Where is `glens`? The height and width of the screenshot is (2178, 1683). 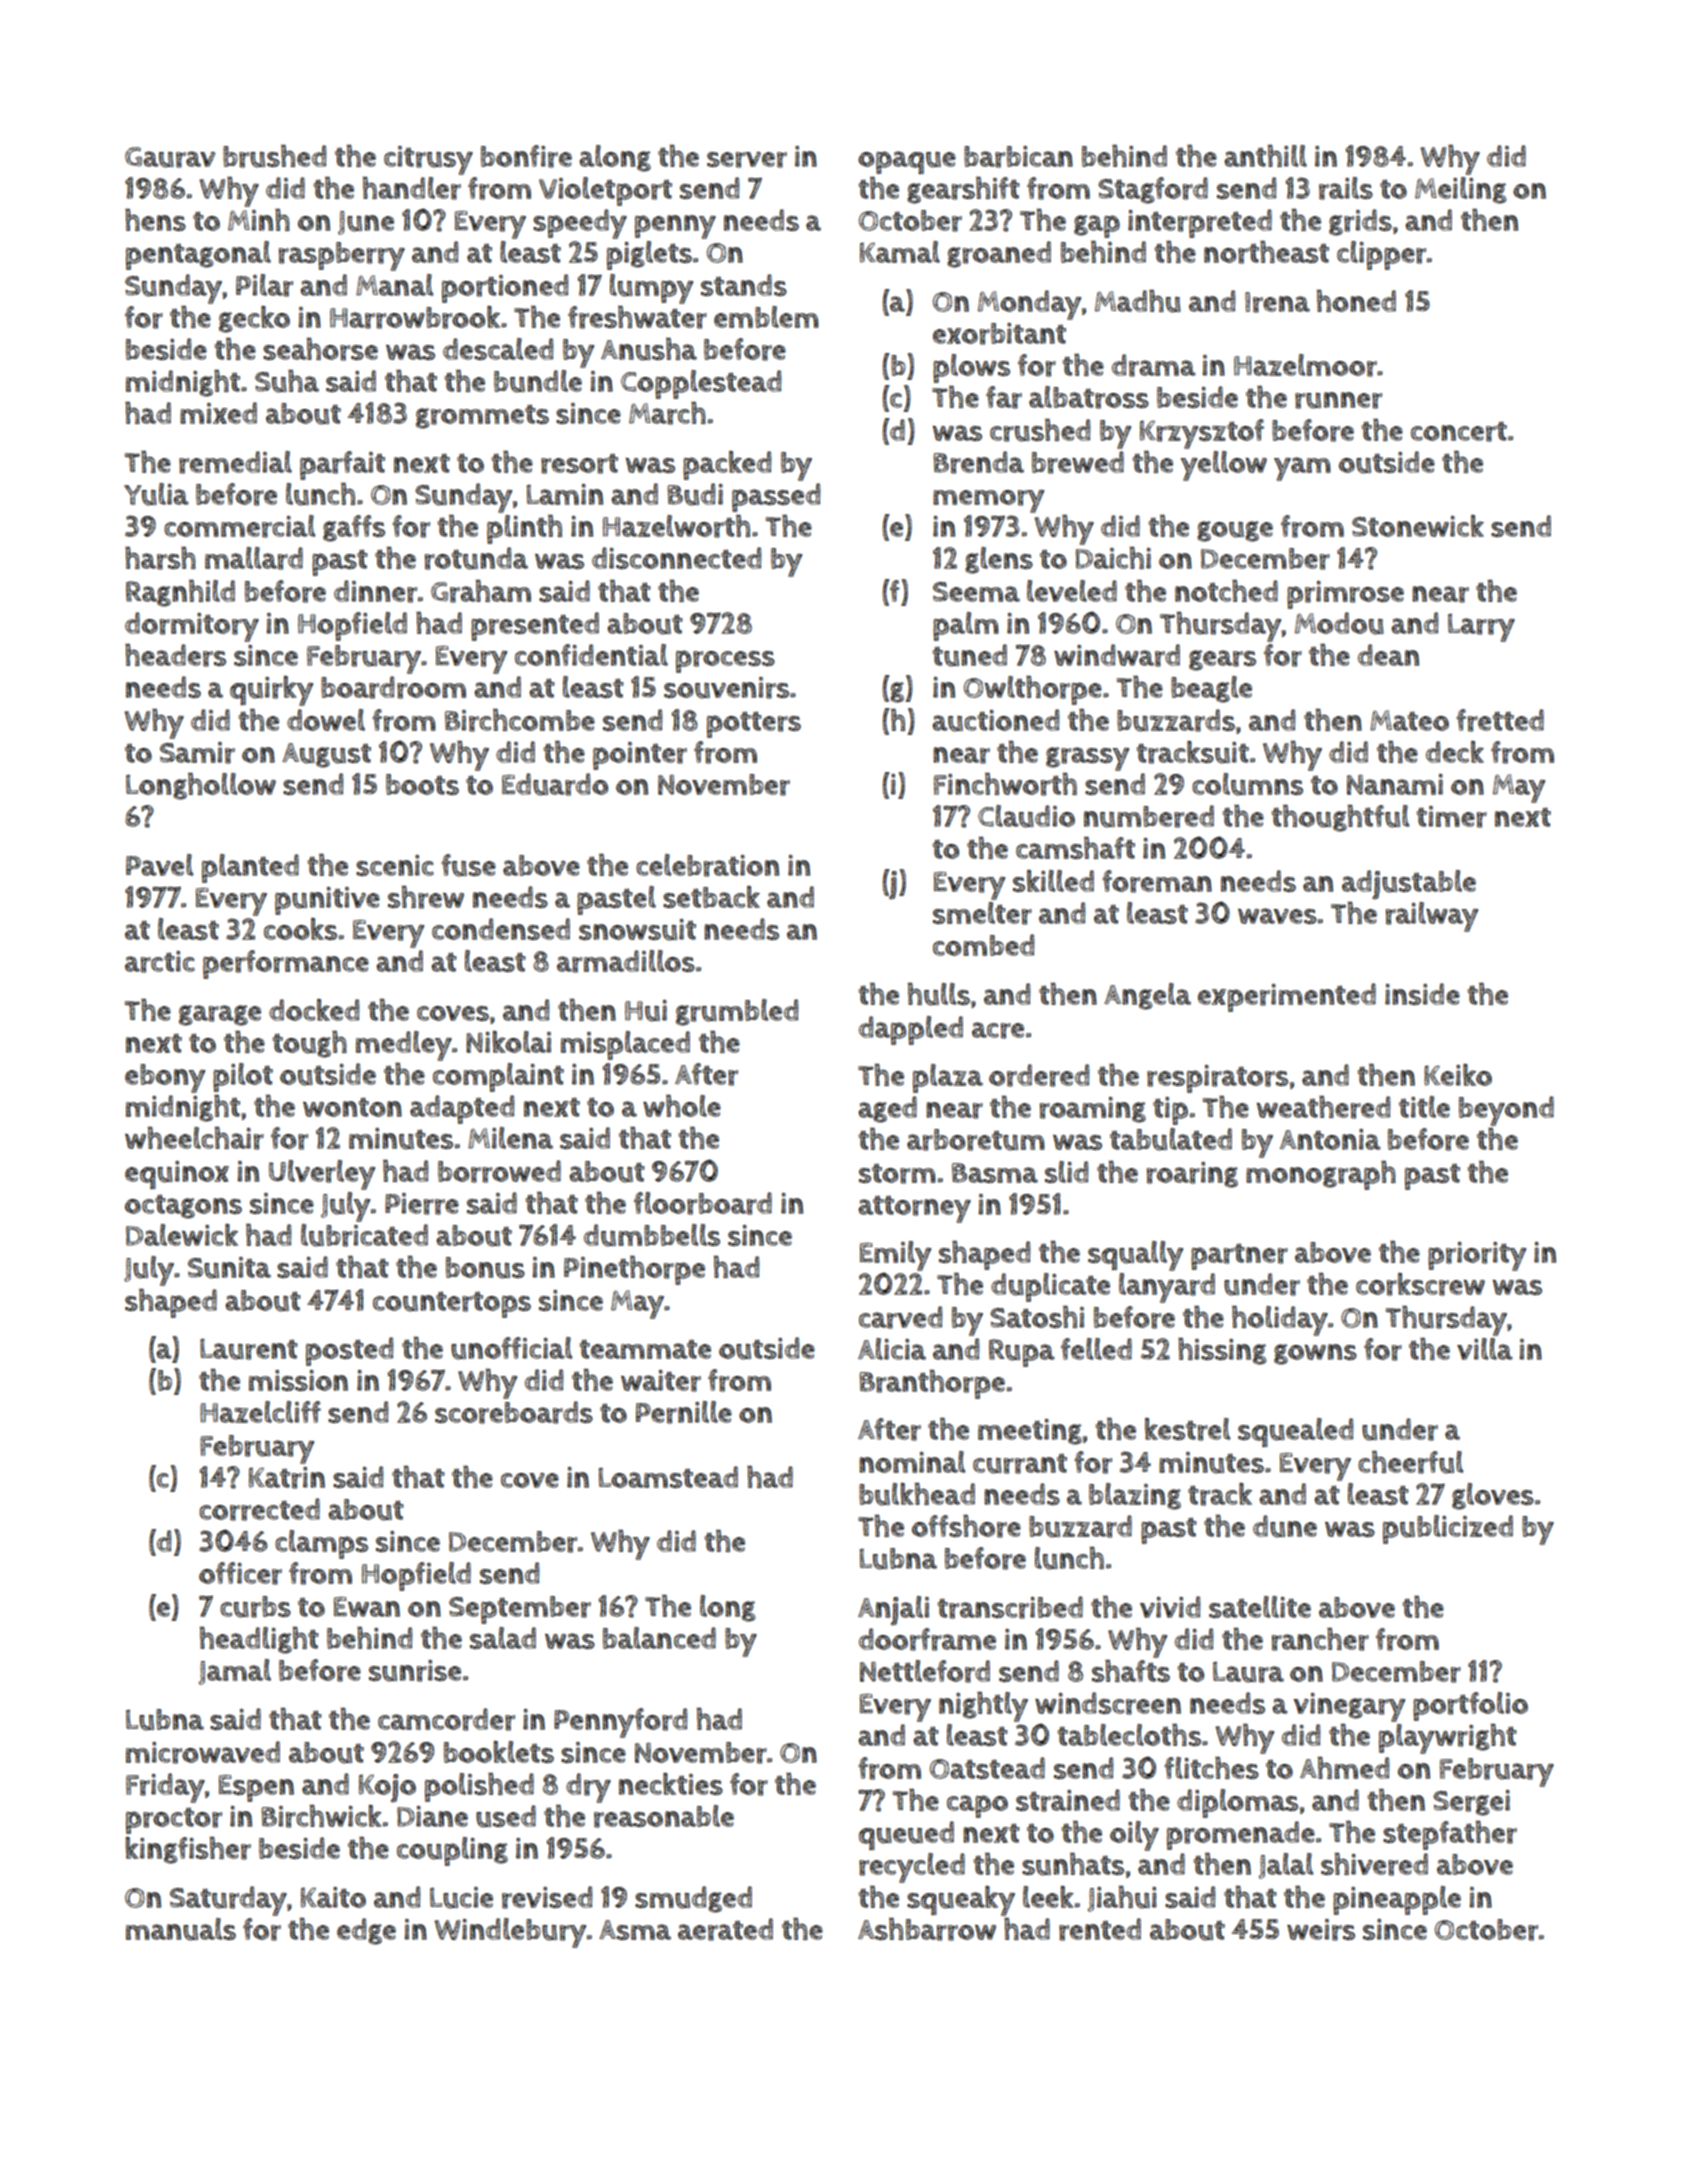 glens is located at coordinates (999, 560).
